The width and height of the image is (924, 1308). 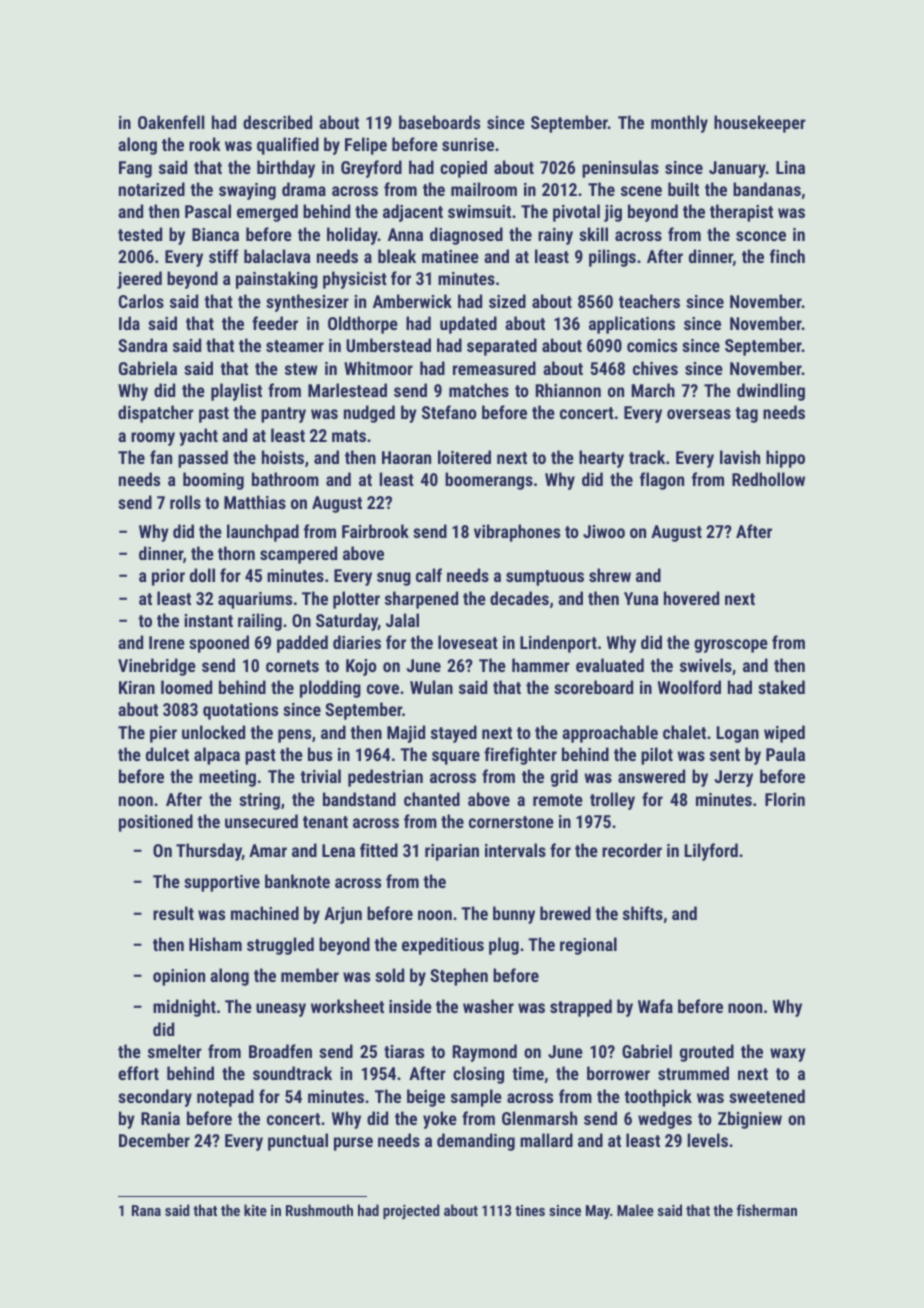 What do you see at coordinates (184, 1008) in the image?
I see `midnight` at bounding box center [184, 1008].
